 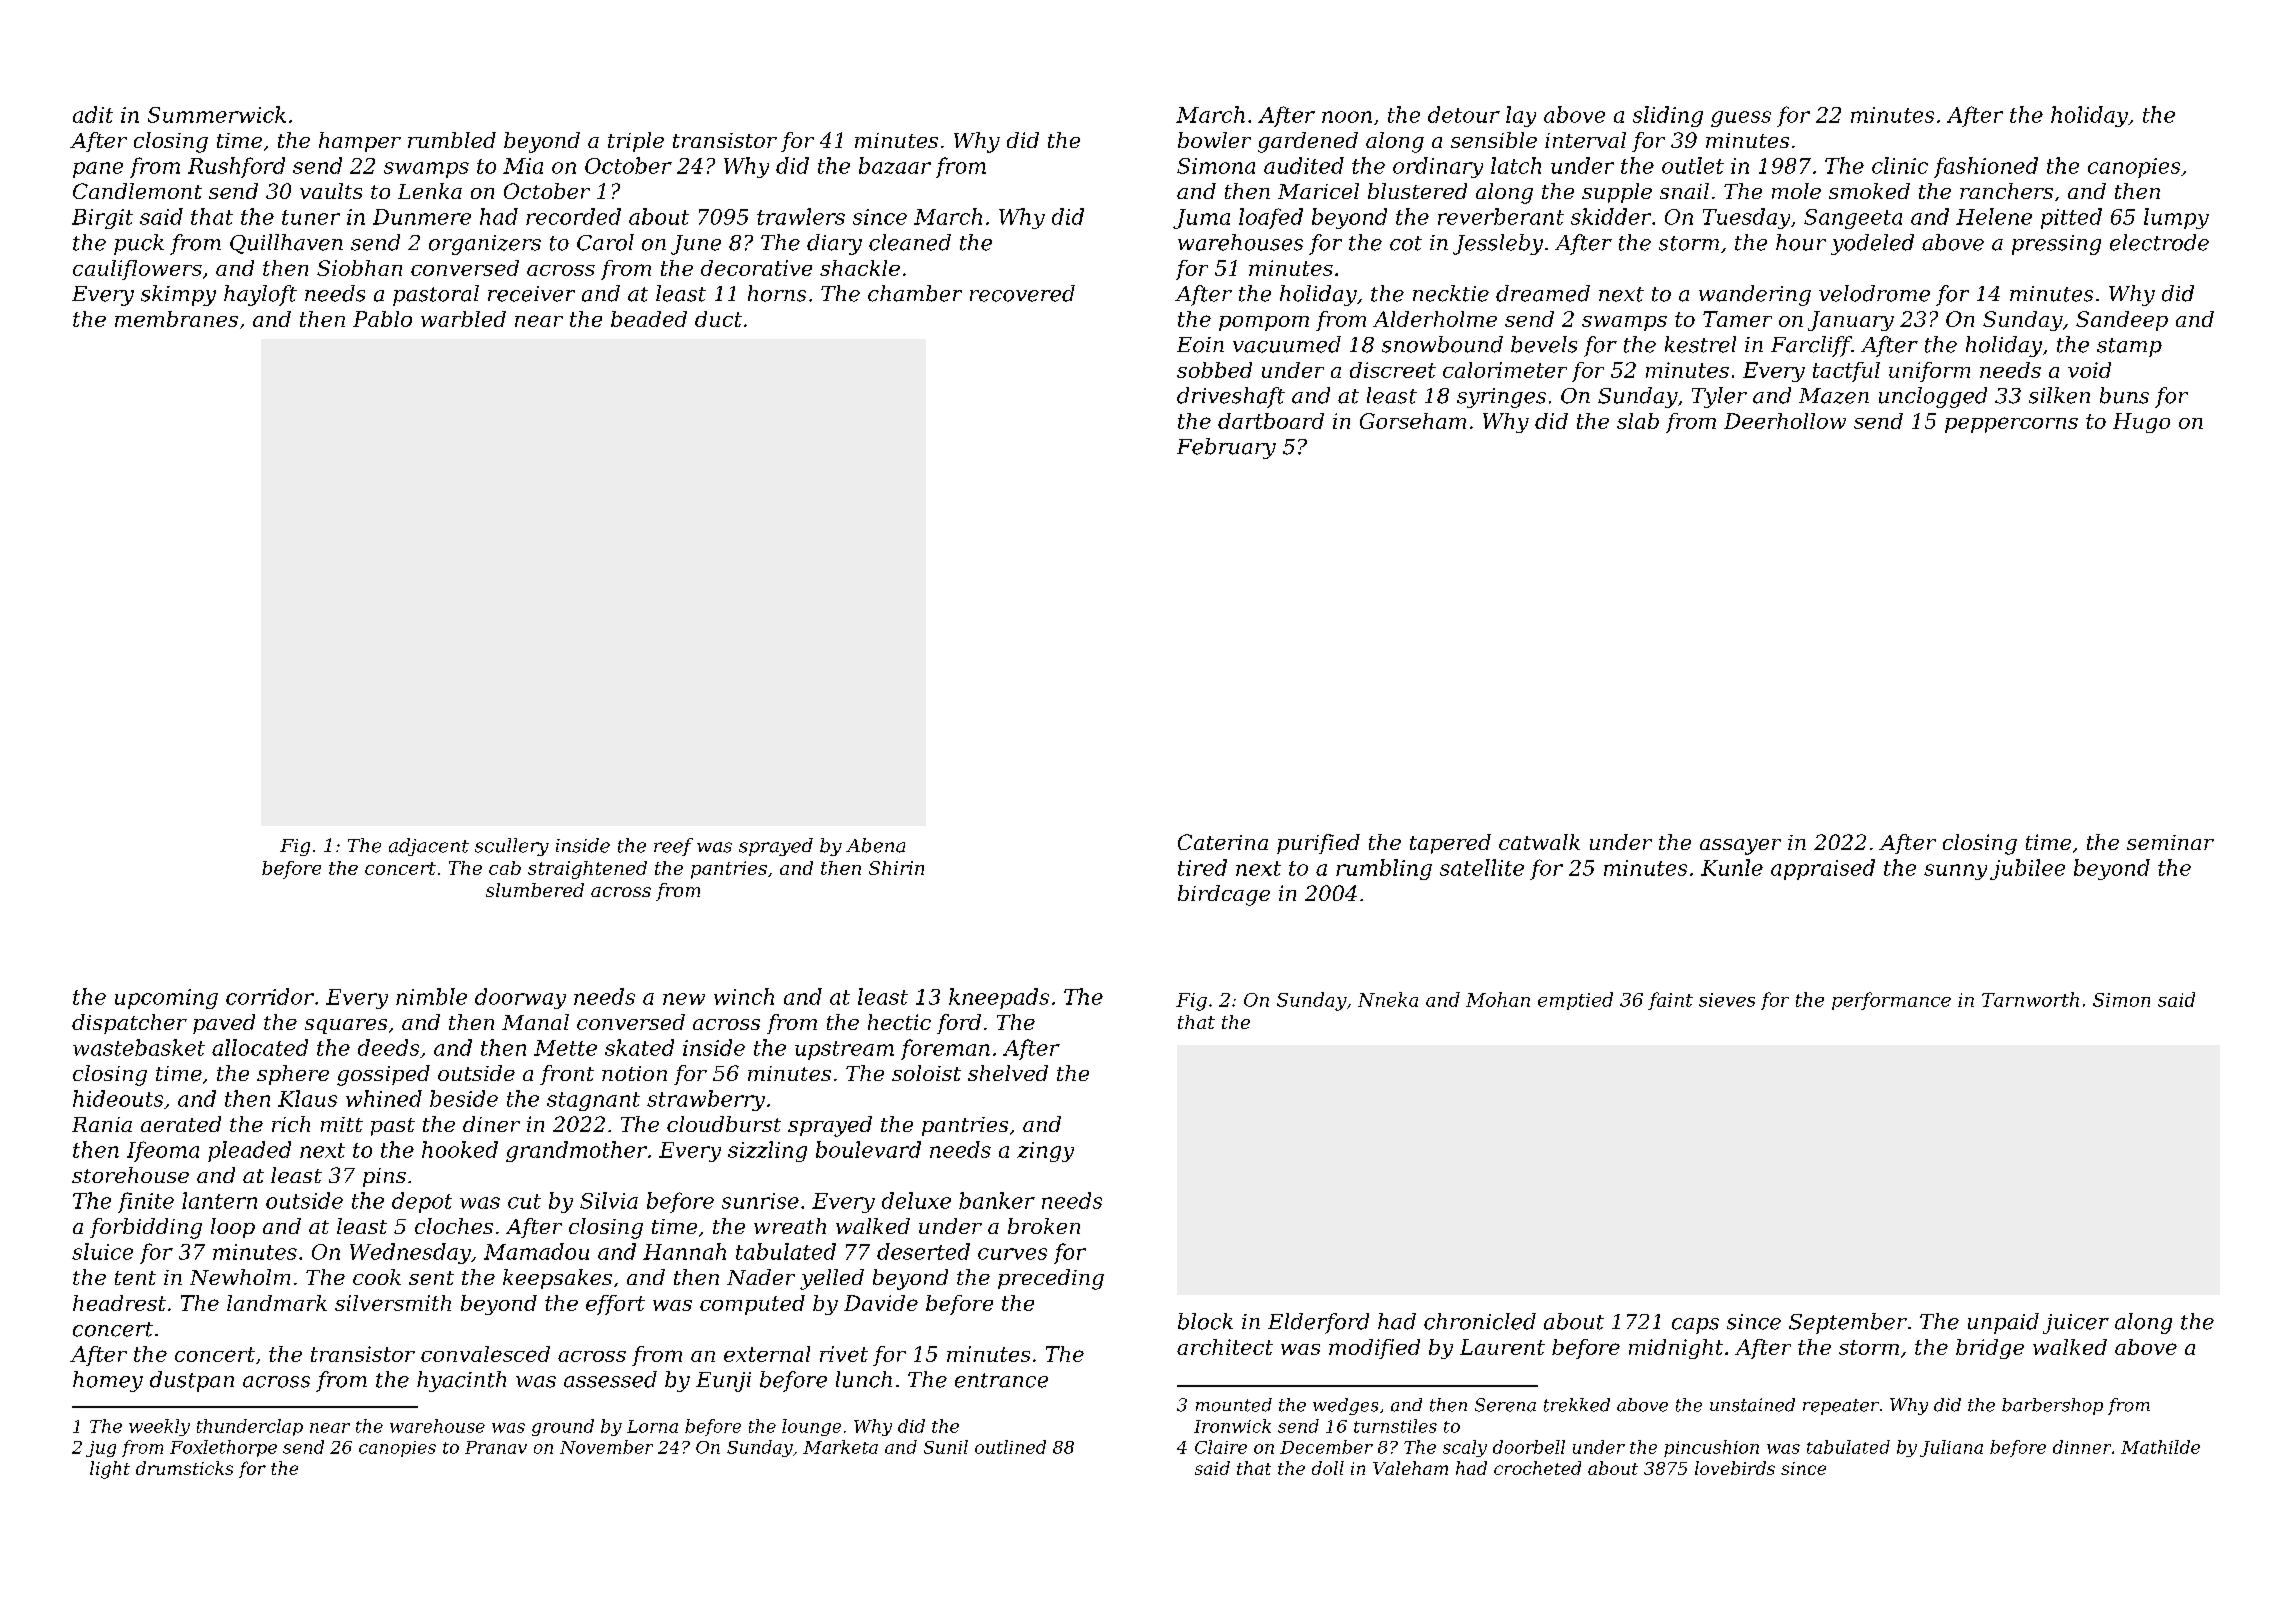 What do you see at coordinates (1226, 448) in the screenshot?
I see `February` at bounding box center [1226, 448].
